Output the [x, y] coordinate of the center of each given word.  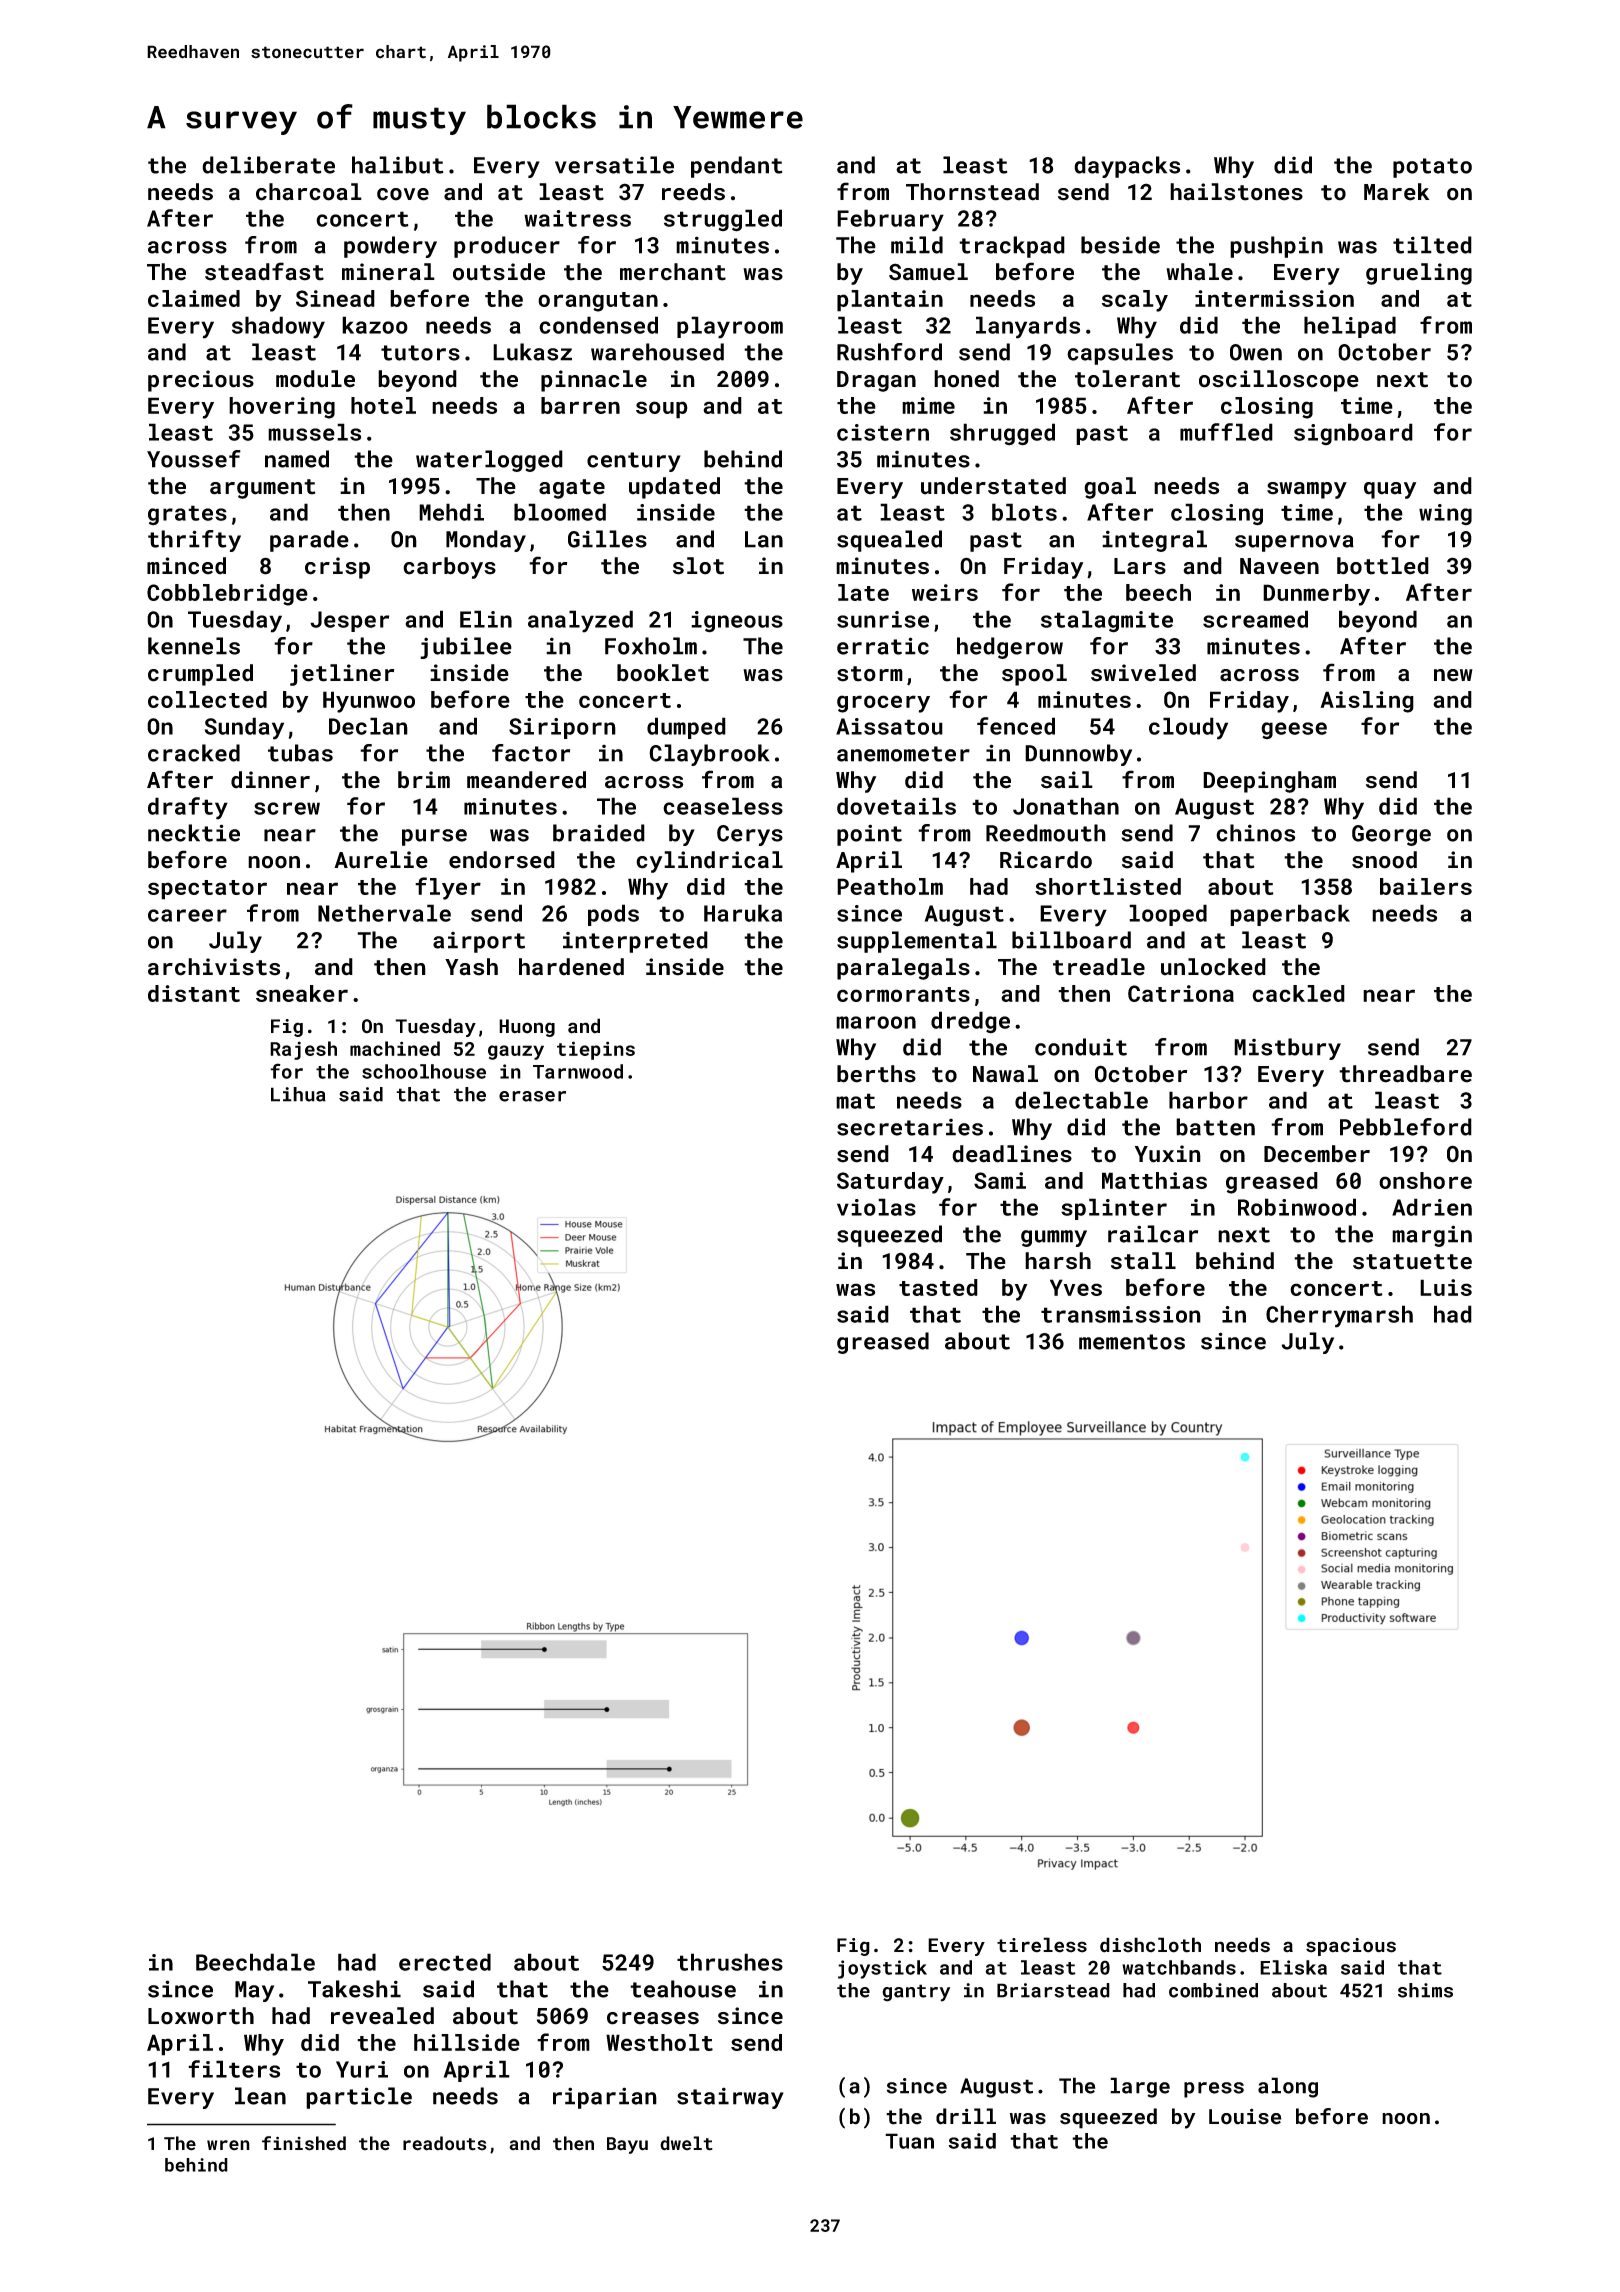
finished [304, 2143]
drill [966, 2116]
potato [1432, 168]
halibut [397, 165]
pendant [736, 167]
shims [1425, 1990]
